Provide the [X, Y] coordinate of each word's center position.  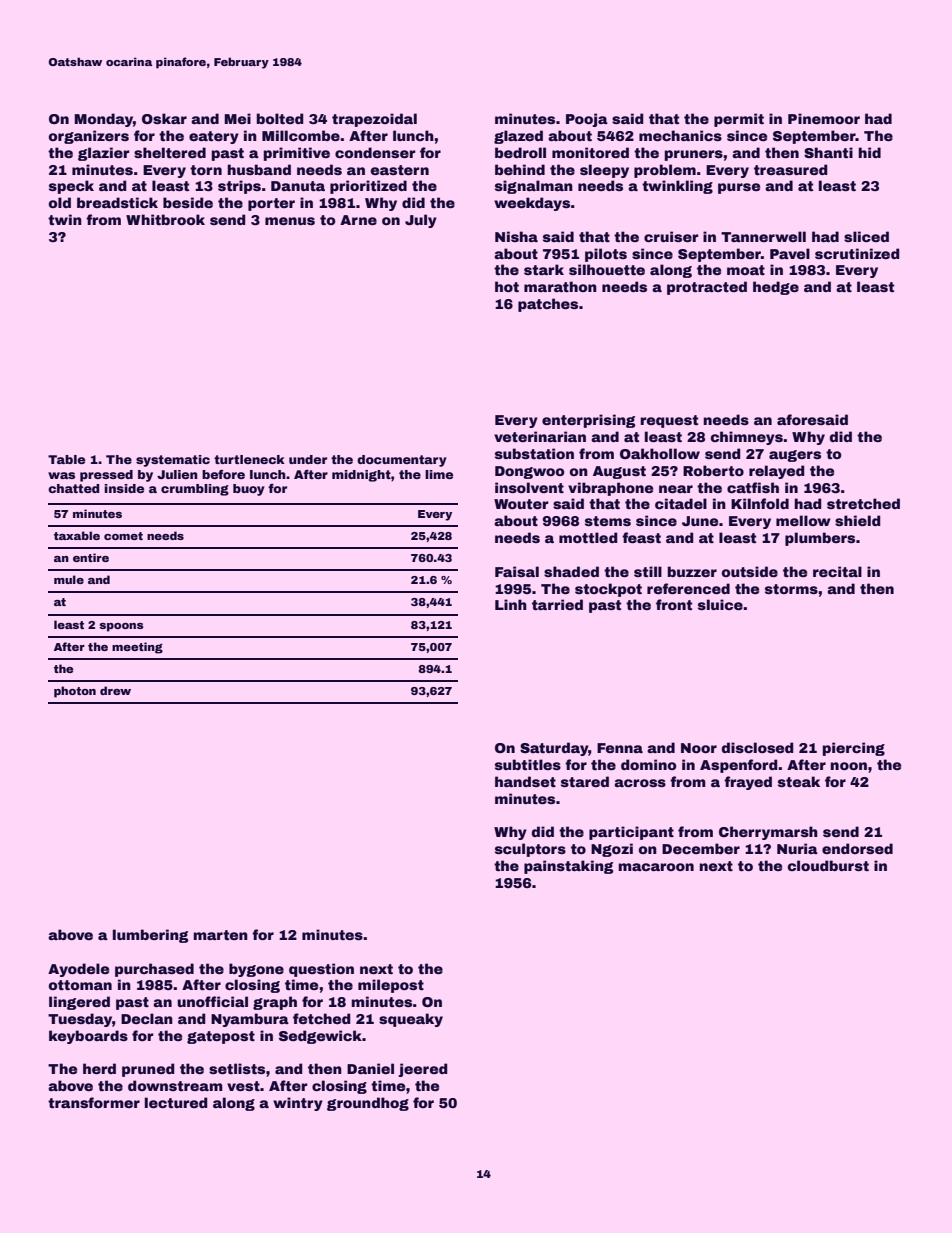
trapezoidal [374, 120]
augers [795, 456]
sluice [720, 604]
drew [115, 690]
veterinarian [540, 436]
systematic [173, 461]
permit [739, 120]
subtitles [528, 764]
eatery [214, 137]
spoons [121, 627]
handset [525, 781]
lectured [176, 1102]
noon [848, 766]
